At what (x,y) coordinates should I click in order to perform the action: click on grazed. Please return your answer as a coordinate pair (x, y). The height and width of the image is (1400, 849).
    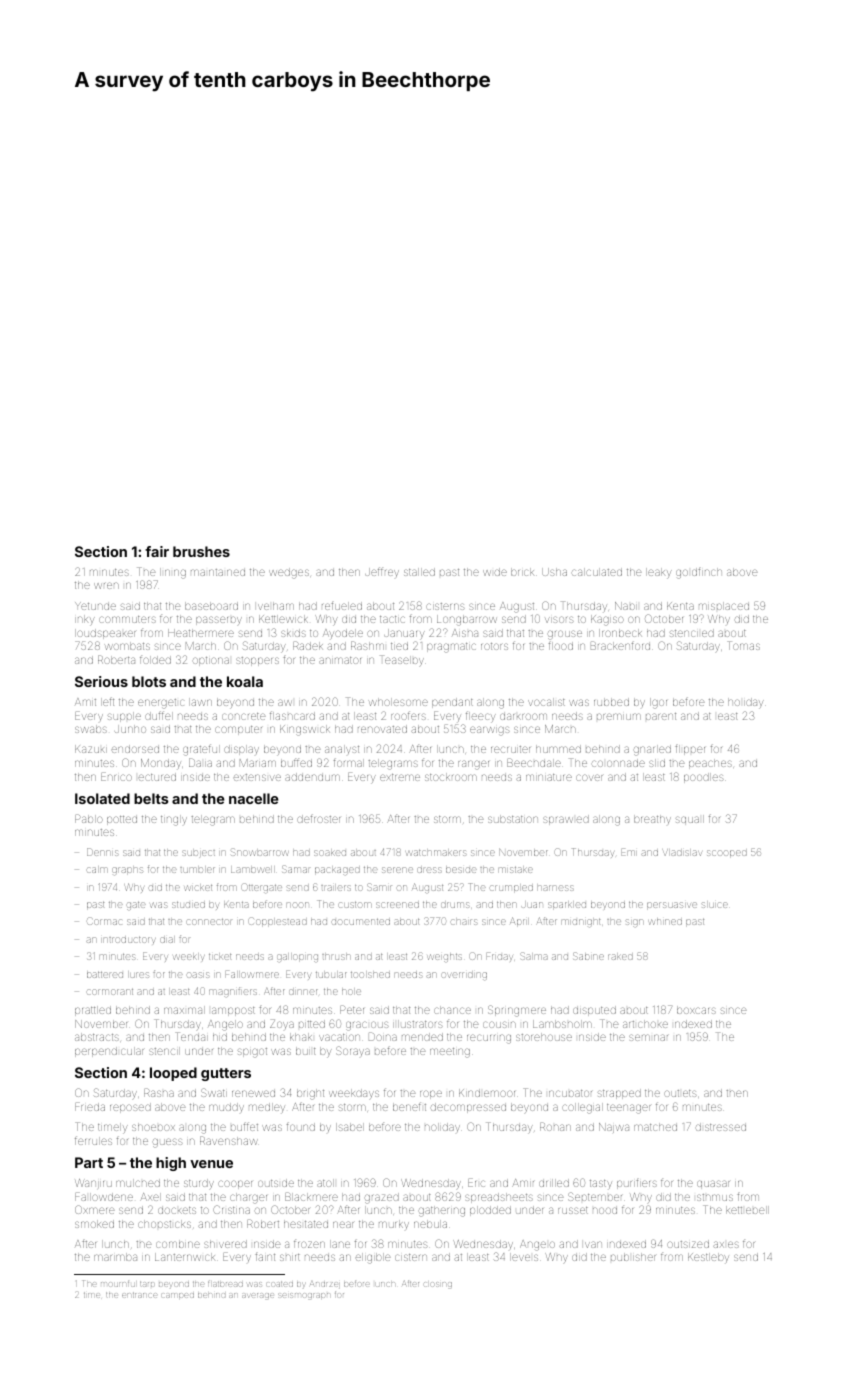
    Looking at the image, I should click on (382, 1198).
